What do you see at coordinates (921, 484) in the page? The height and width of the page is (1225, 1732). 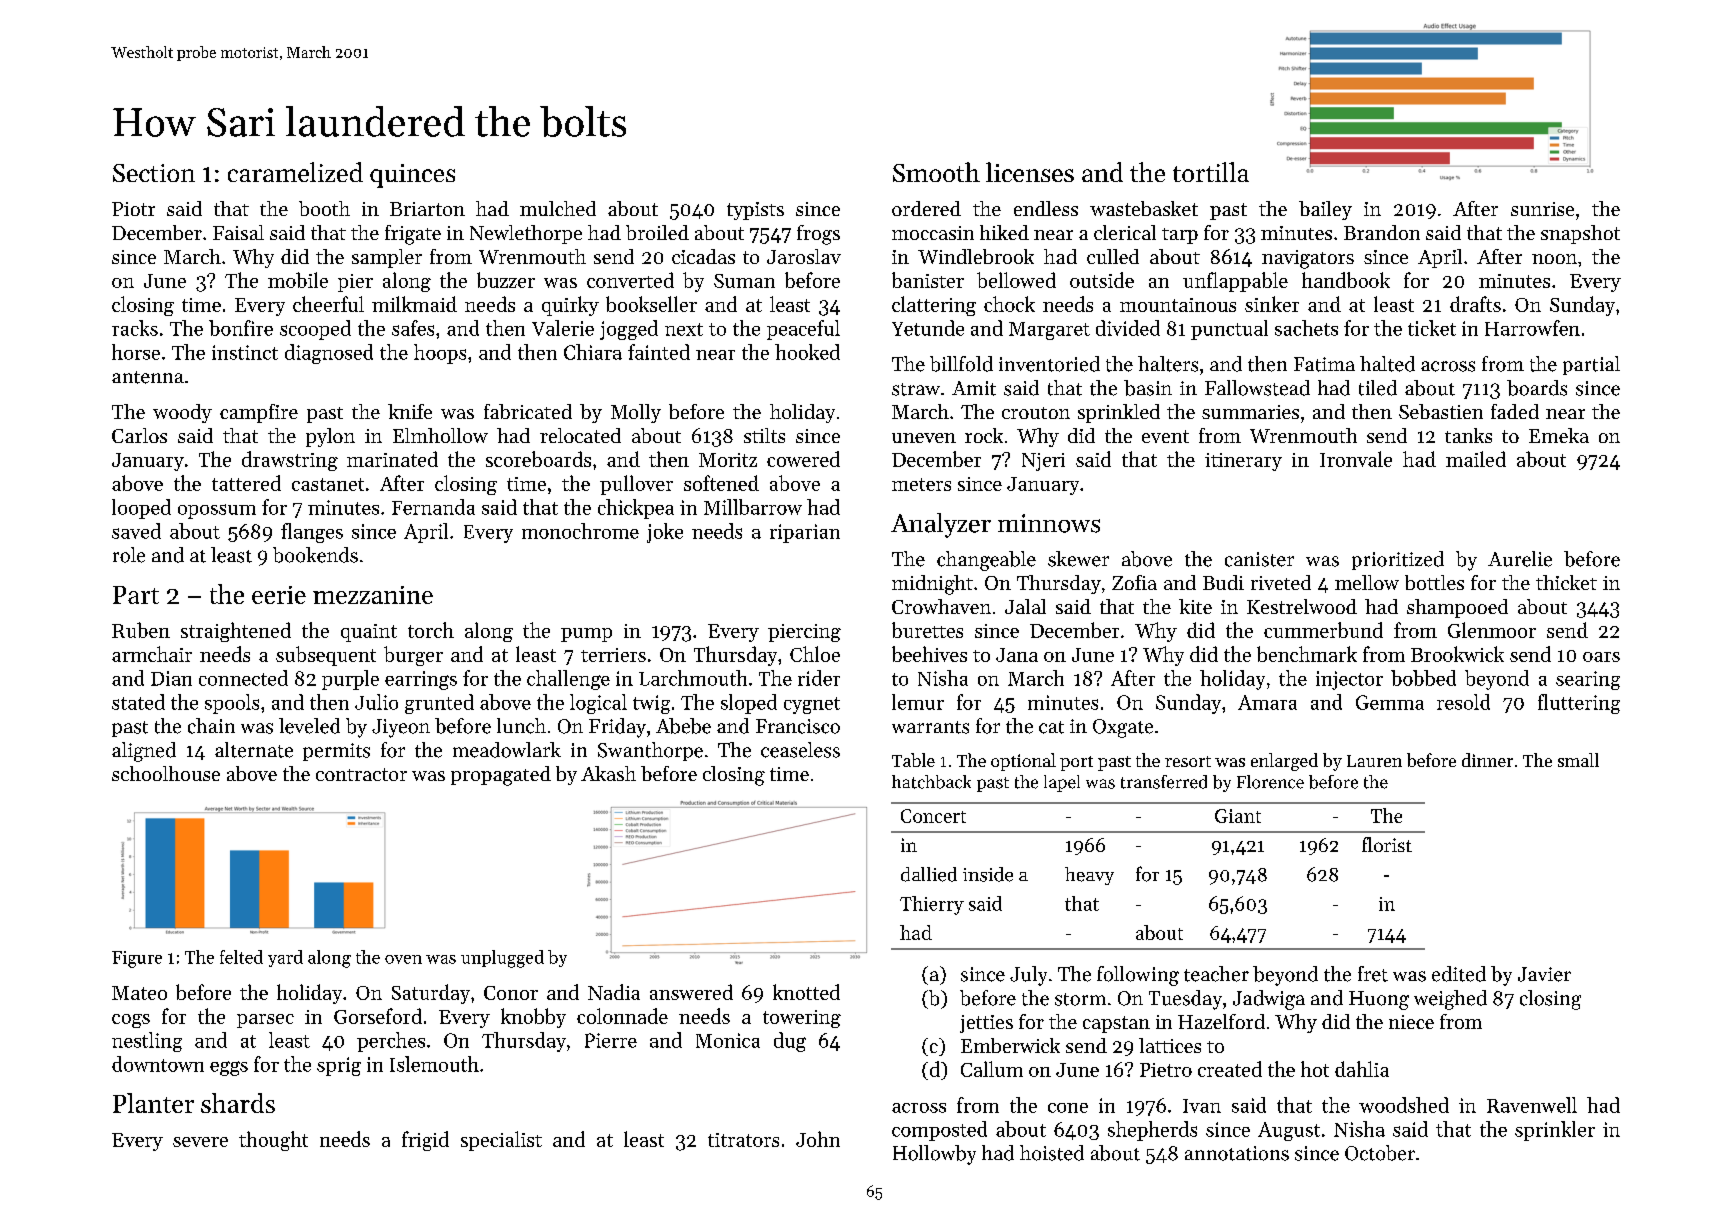 I see `meters` at bounding box center [921, 484].
